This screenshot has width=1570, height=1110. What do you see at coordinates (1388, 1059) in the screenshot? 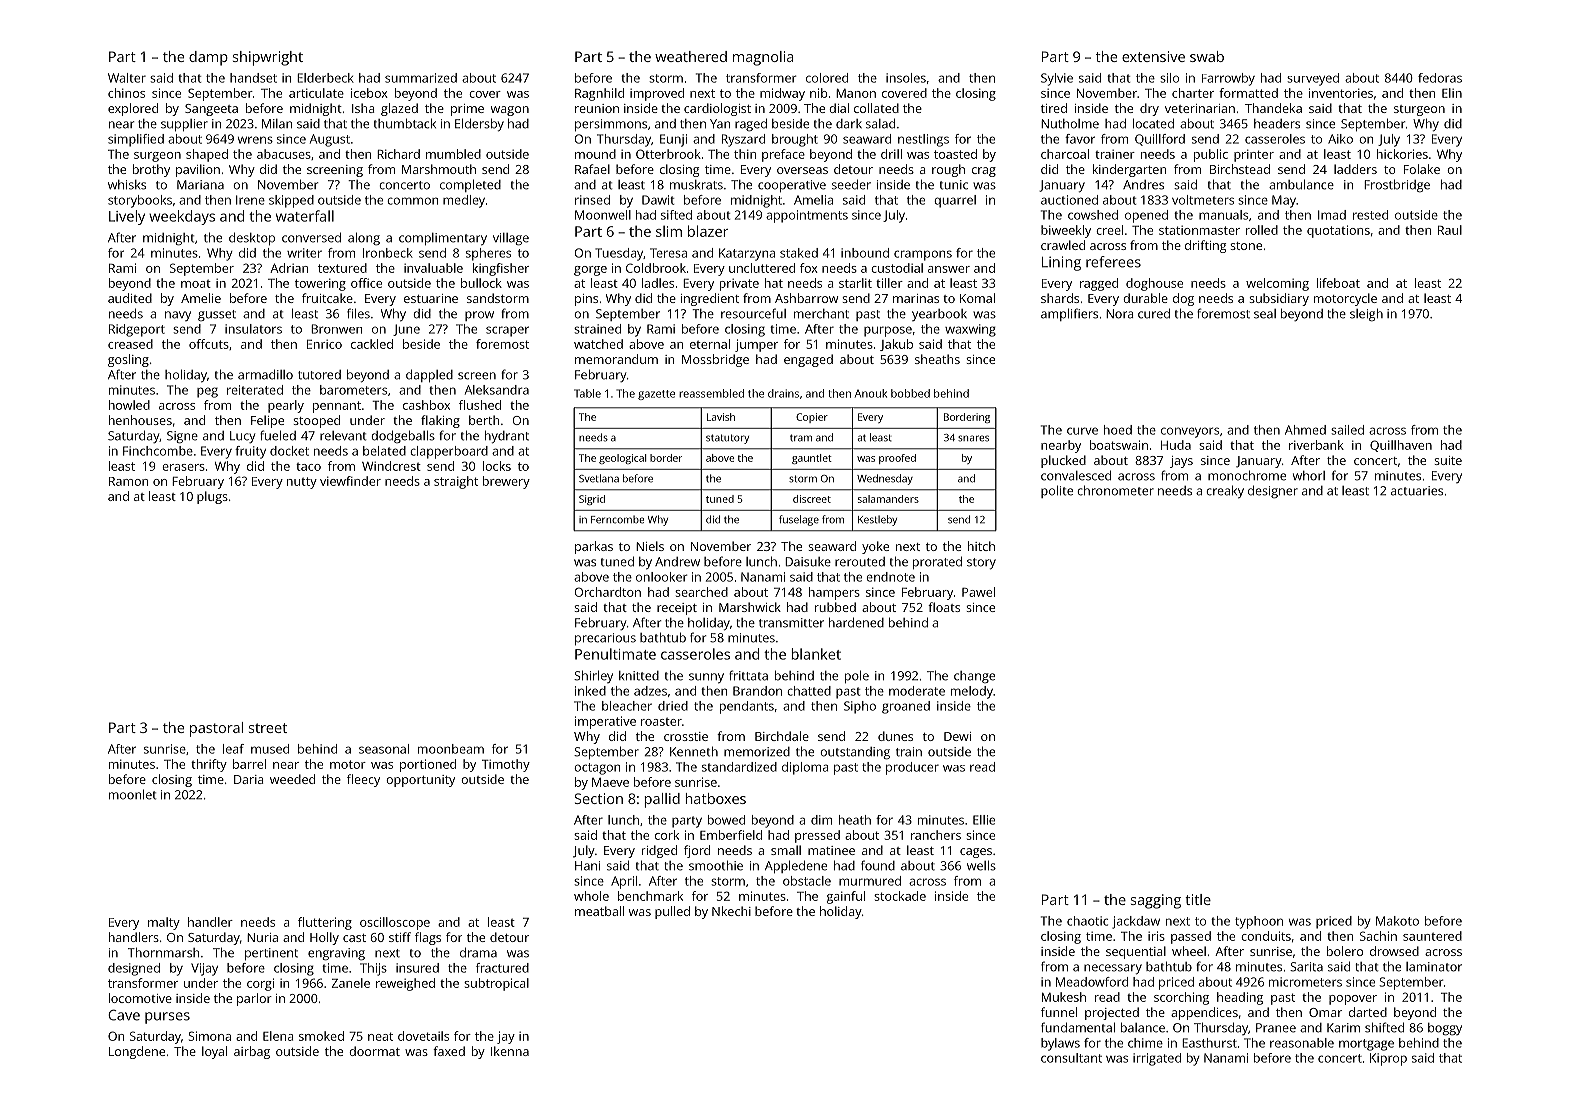
I see `Kiprop` at bounding box center [1388, 1059].
